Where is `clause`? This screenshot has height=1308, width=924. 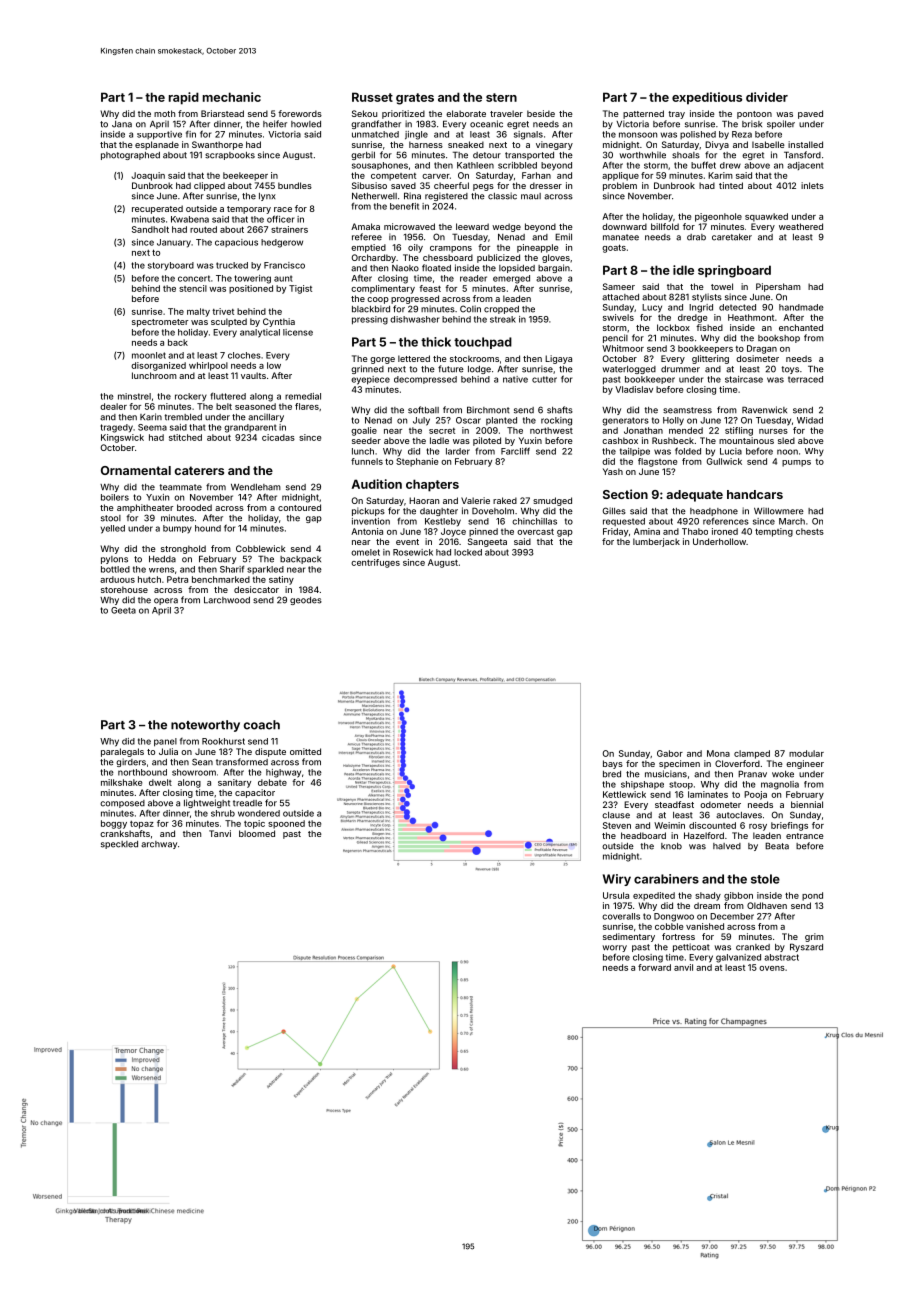
clause is located at coordinates (616, 815).
